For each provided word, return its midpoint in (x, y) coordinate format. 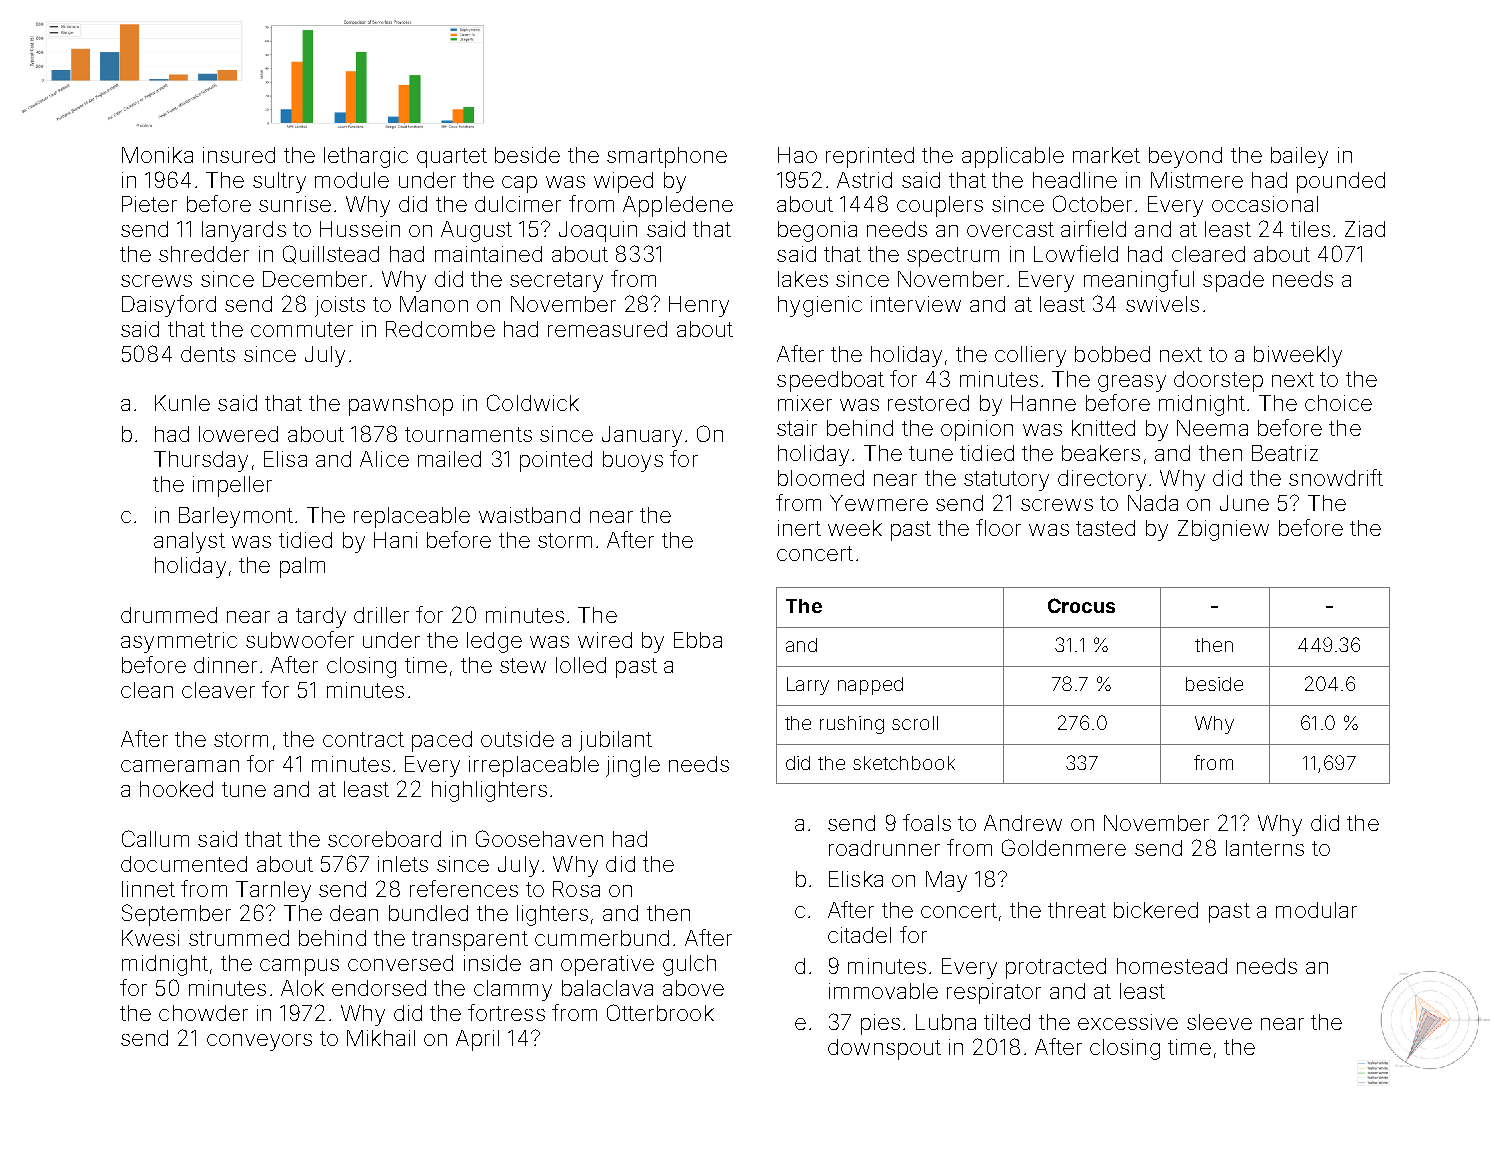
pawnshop (401, 405)
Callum (155, 838)
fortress (506, 1012)
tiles (1310, 229)
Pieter (149, 204)
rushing (852, 725)
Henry (699, 306)
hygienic (820, 306)
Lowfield (1076, 253)
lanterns (1265, 848)
